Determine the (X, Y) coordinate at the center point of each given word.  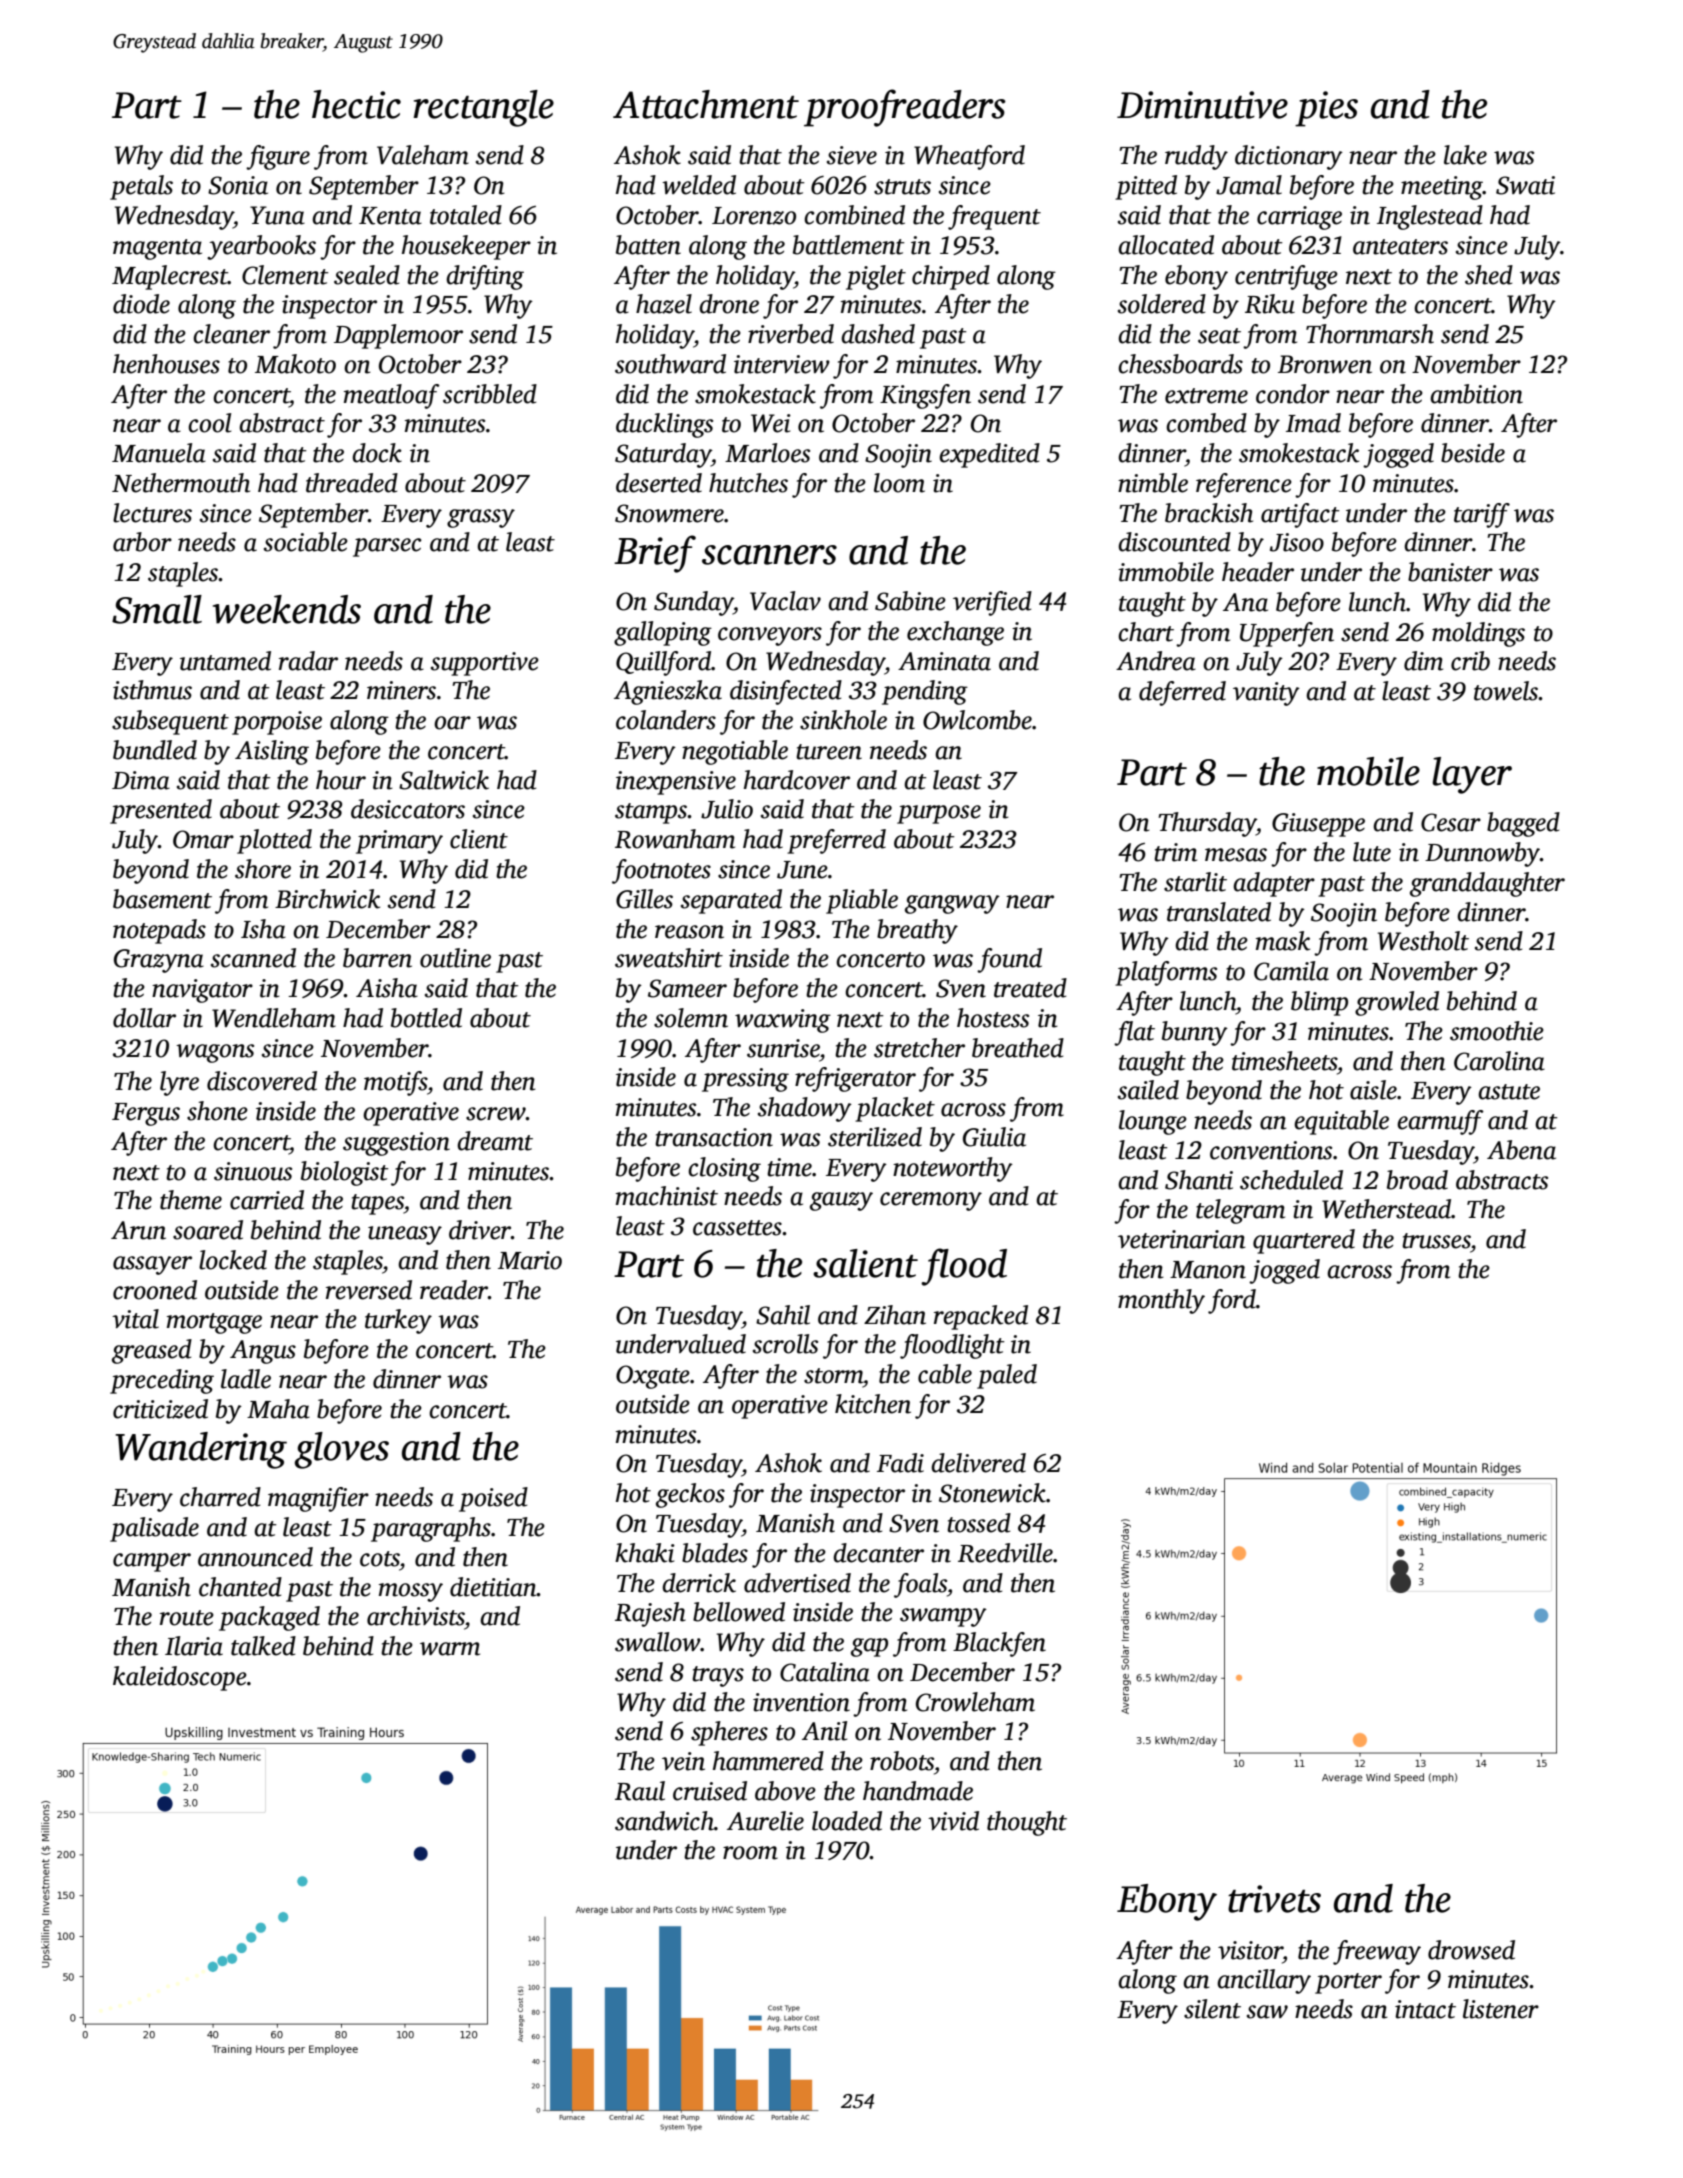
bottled (426, 1018)
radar (308, 661)
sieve (852, 155)
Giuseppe (1318, 825)
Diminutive (1202, 105)
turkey (398, 1321)
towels (1506, 691)
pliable (862, 901)
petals (141, 187)
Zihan (895, 1315)
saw (1267, 2012)
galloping (663, 633)
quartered (1304, 1241)
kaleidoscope (180, 1678)
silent (1212, 2009)
